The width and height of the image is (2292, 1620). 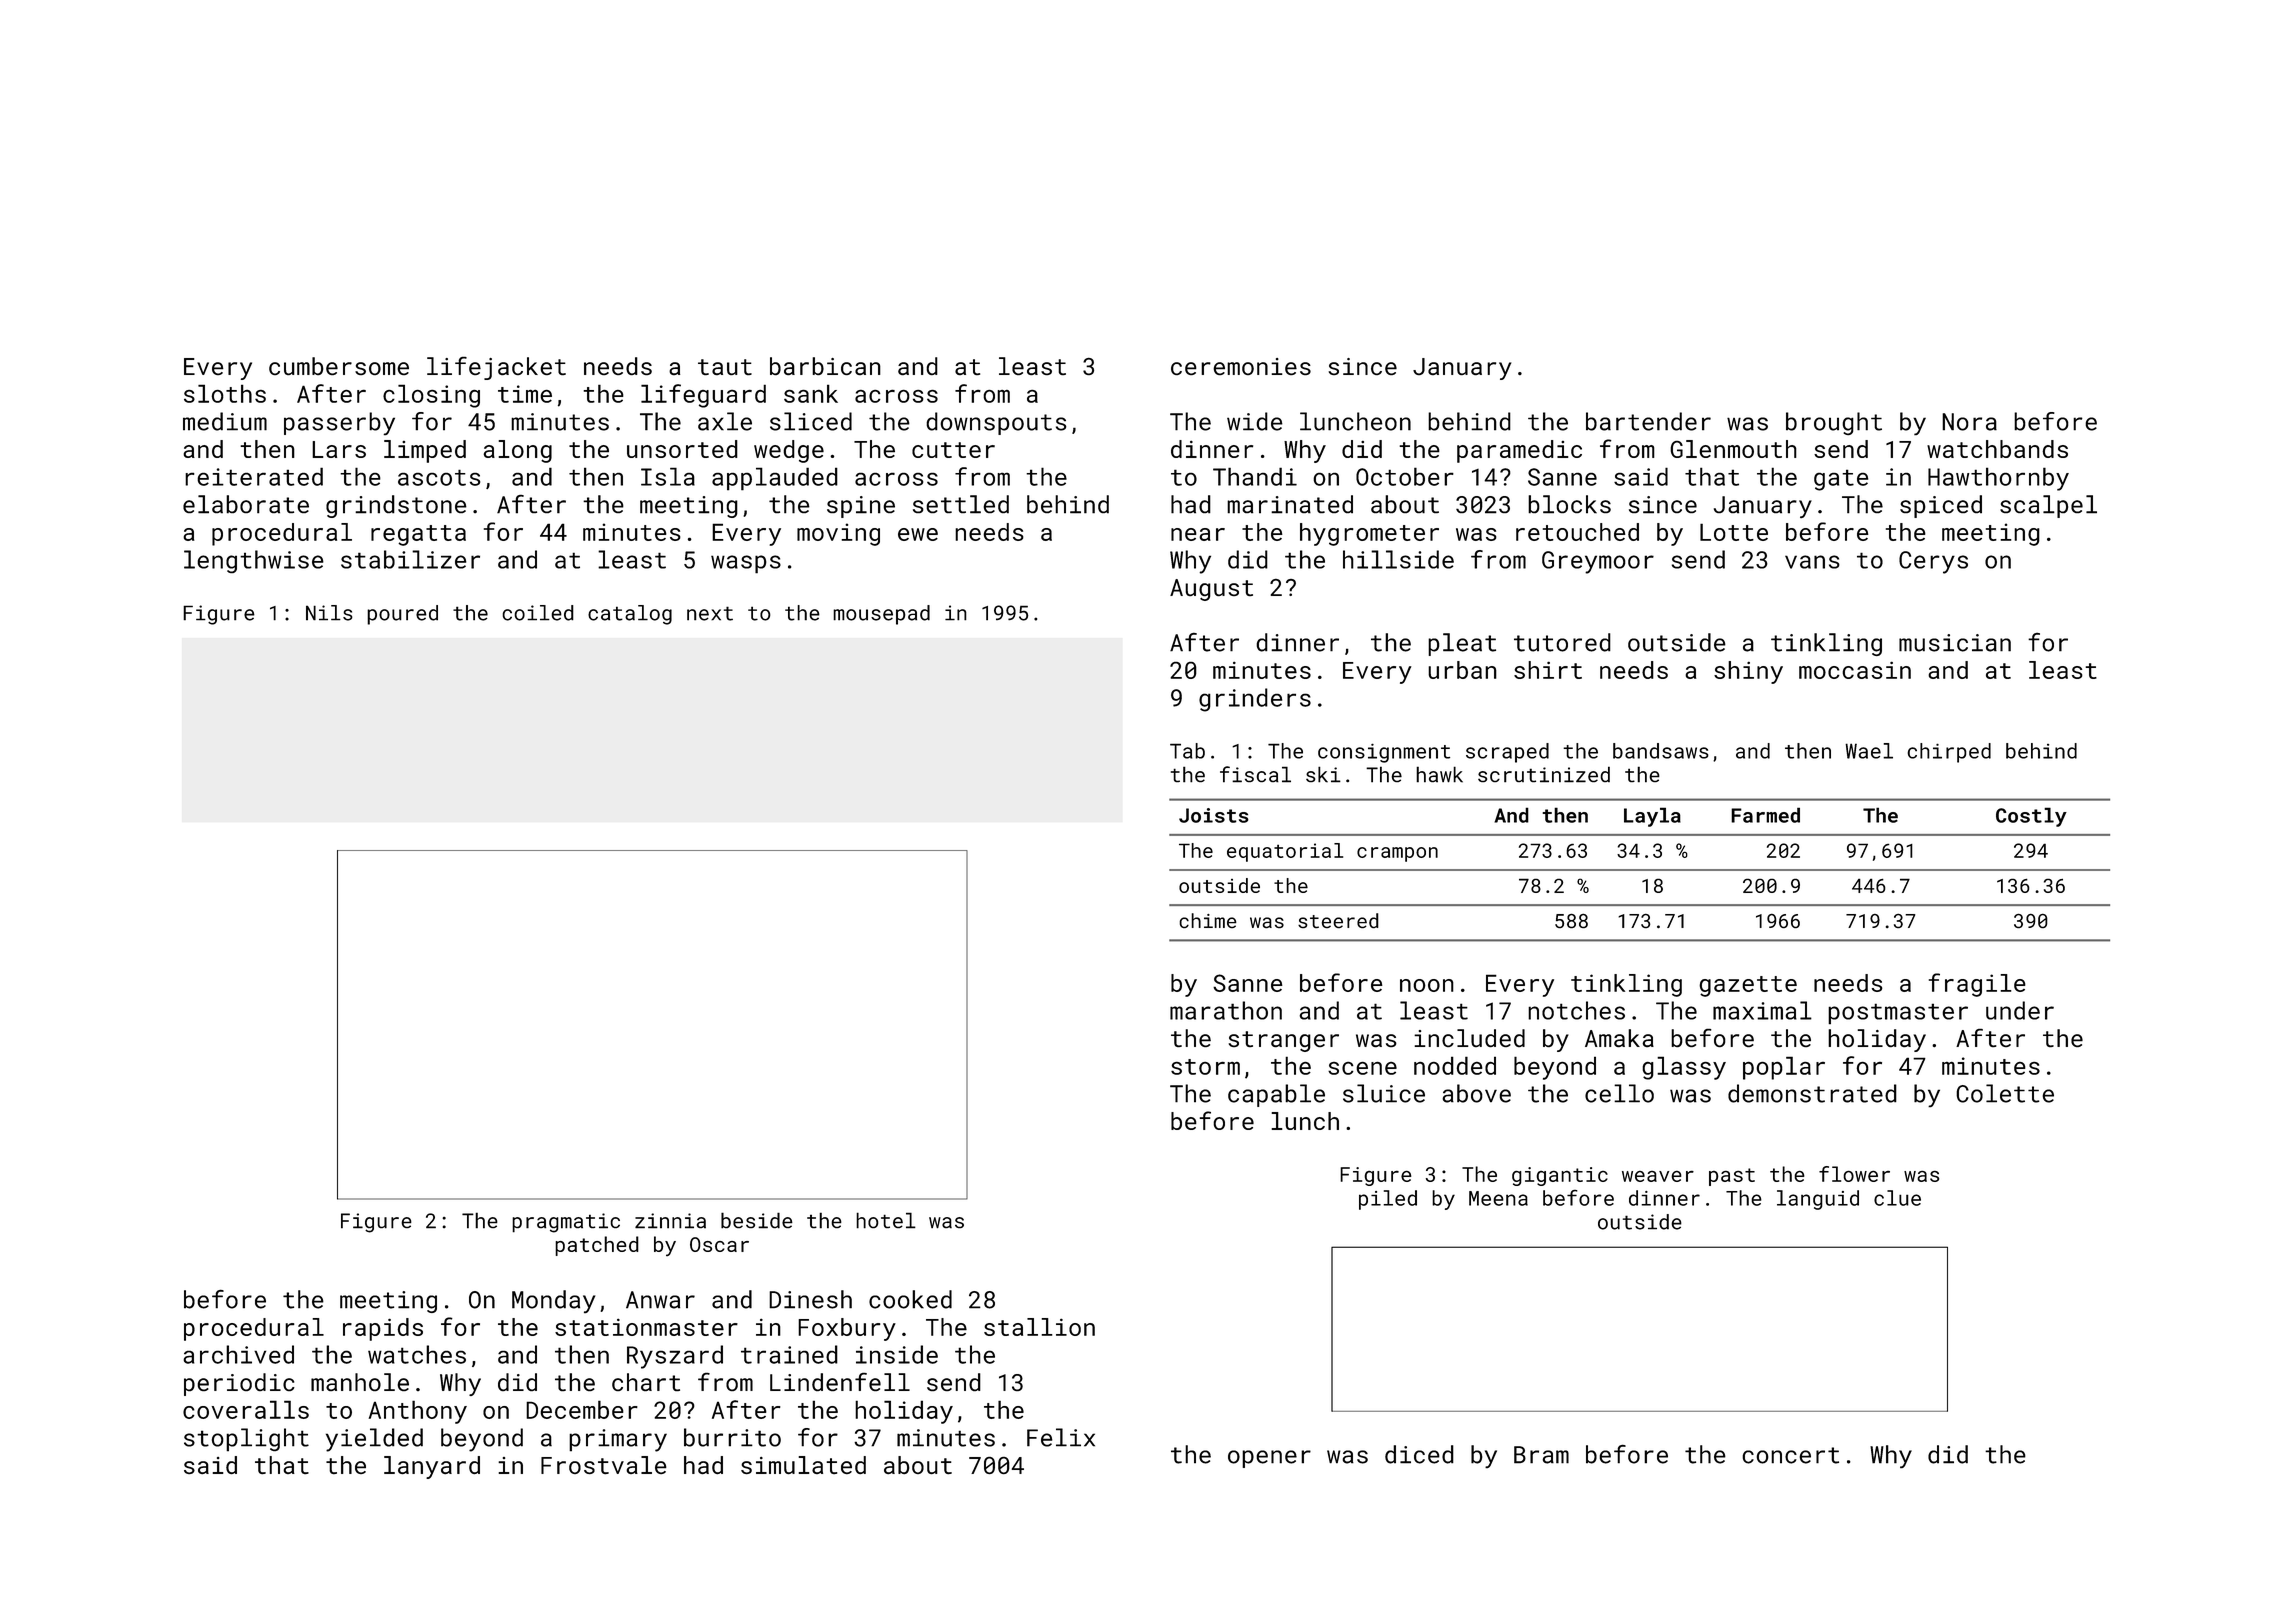 I want to click on gazette, so click(x=1748, y=986).
